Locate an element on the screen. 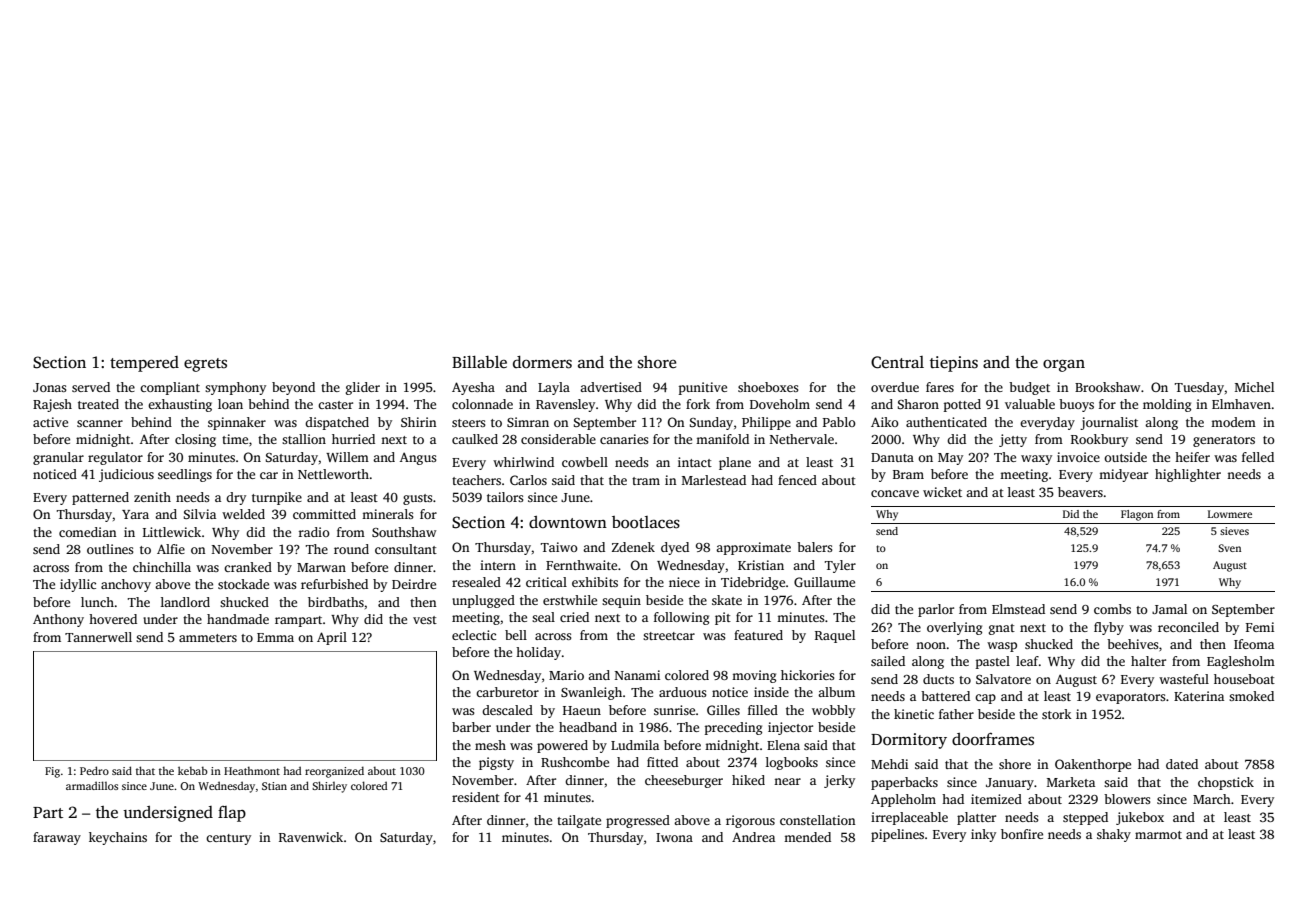 The height and width of the screenshot is (924, 1308). faraway is located at coordinates (57, 838).
